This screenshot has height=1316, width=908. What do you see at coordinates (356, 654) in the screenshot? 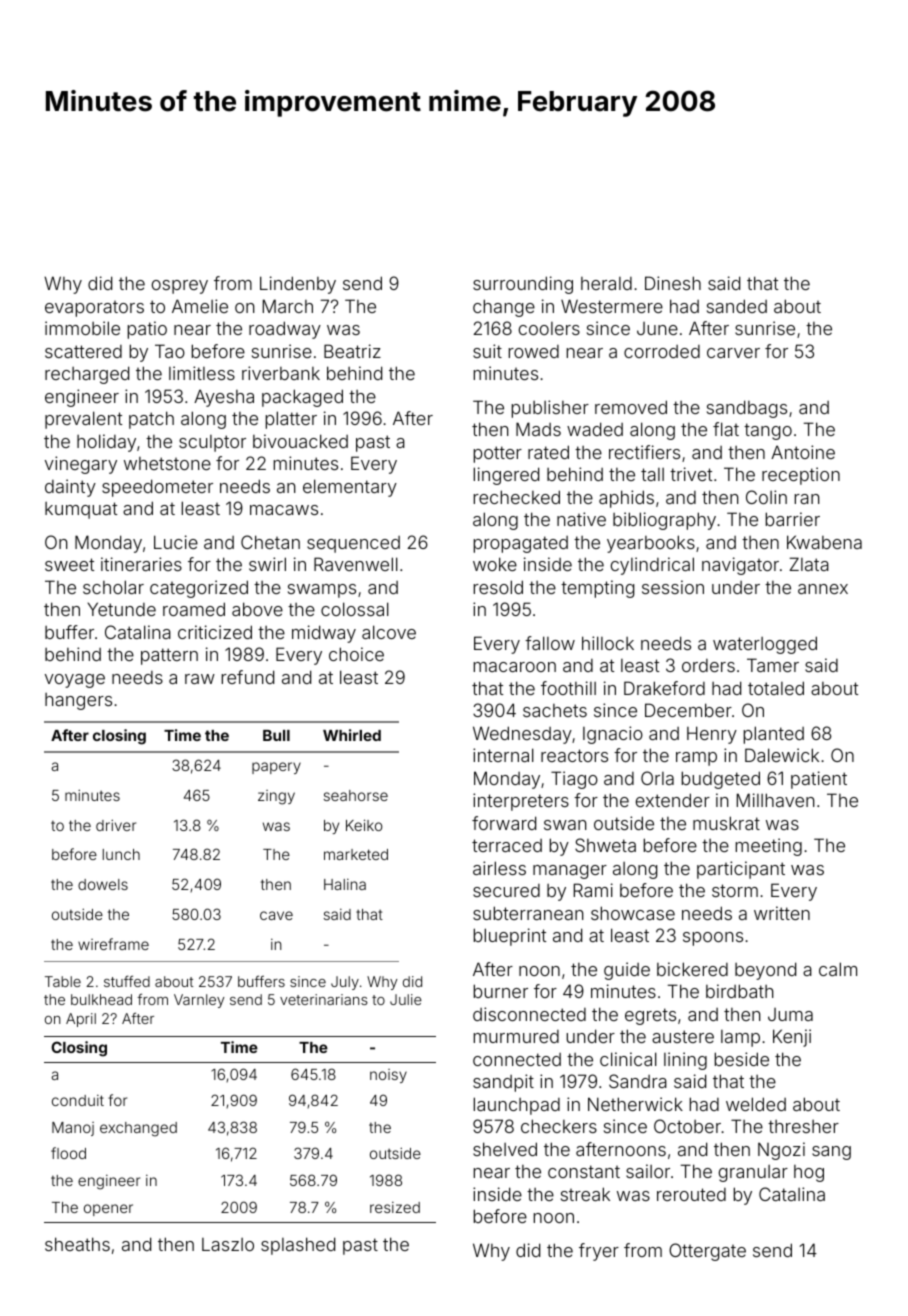
I see `choice` at bounding box center [356, 654].
